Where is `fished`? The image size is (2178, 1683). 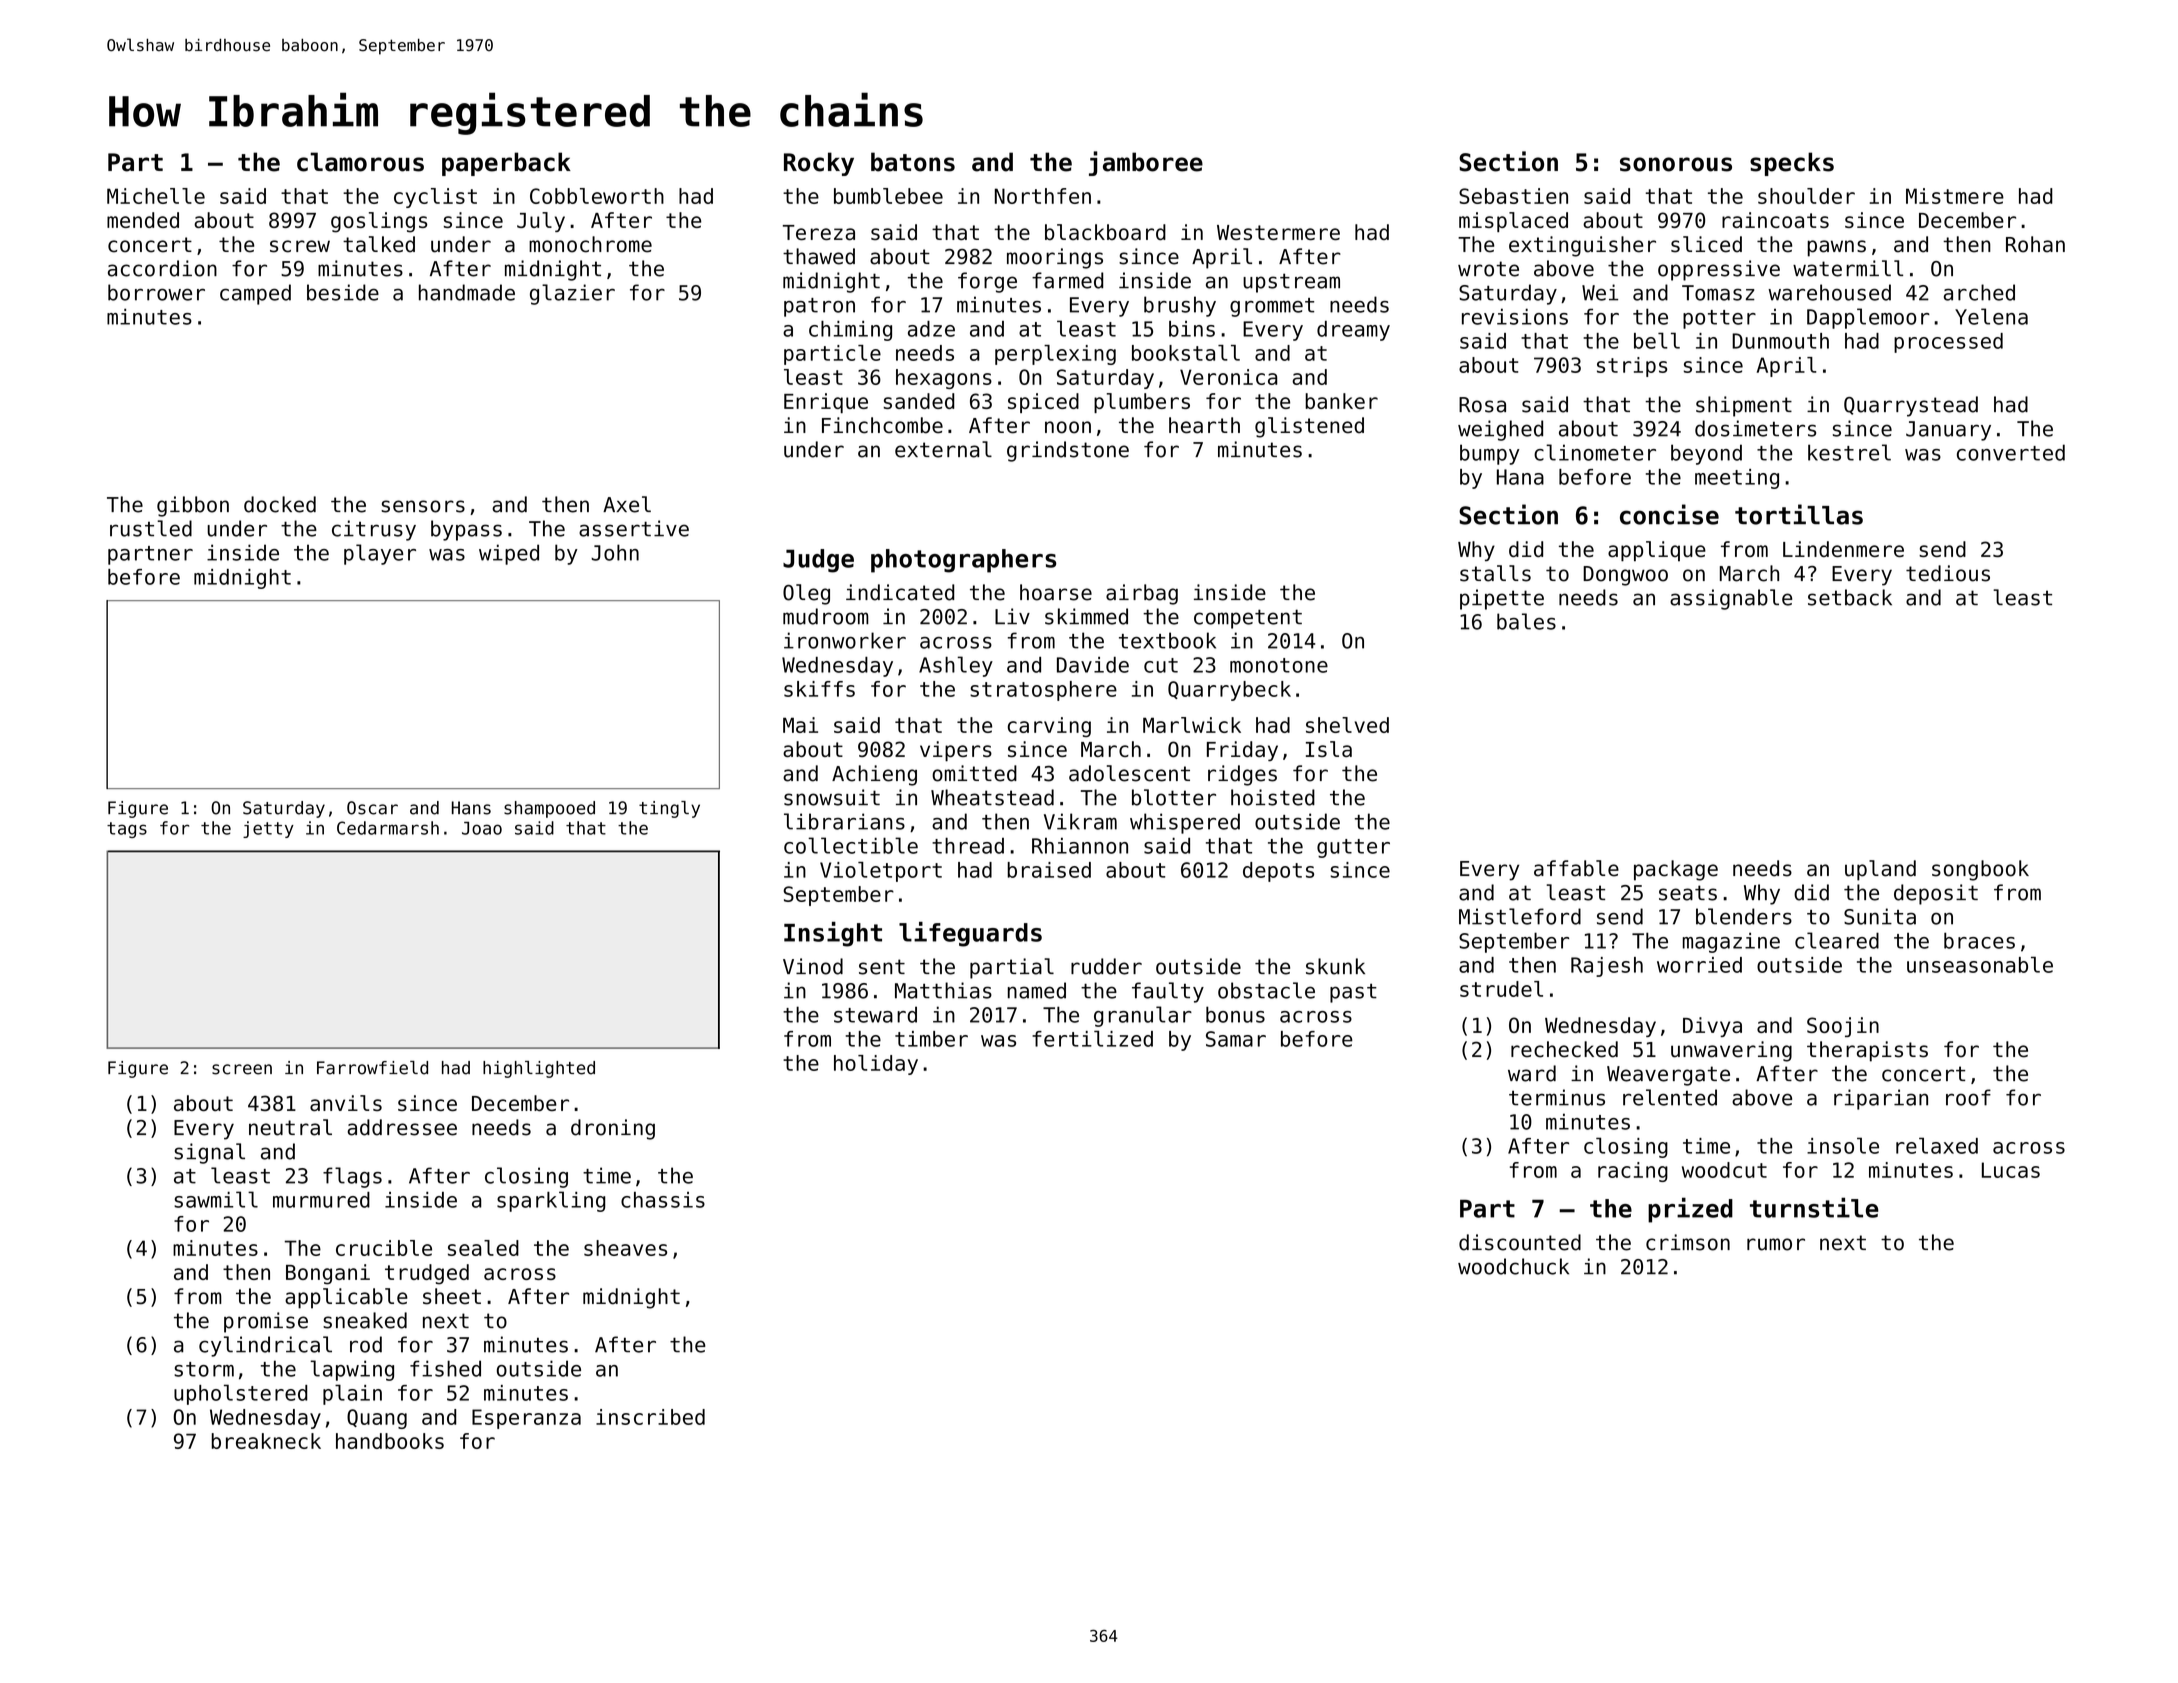 fished is located at coordinates (445, 1368).
